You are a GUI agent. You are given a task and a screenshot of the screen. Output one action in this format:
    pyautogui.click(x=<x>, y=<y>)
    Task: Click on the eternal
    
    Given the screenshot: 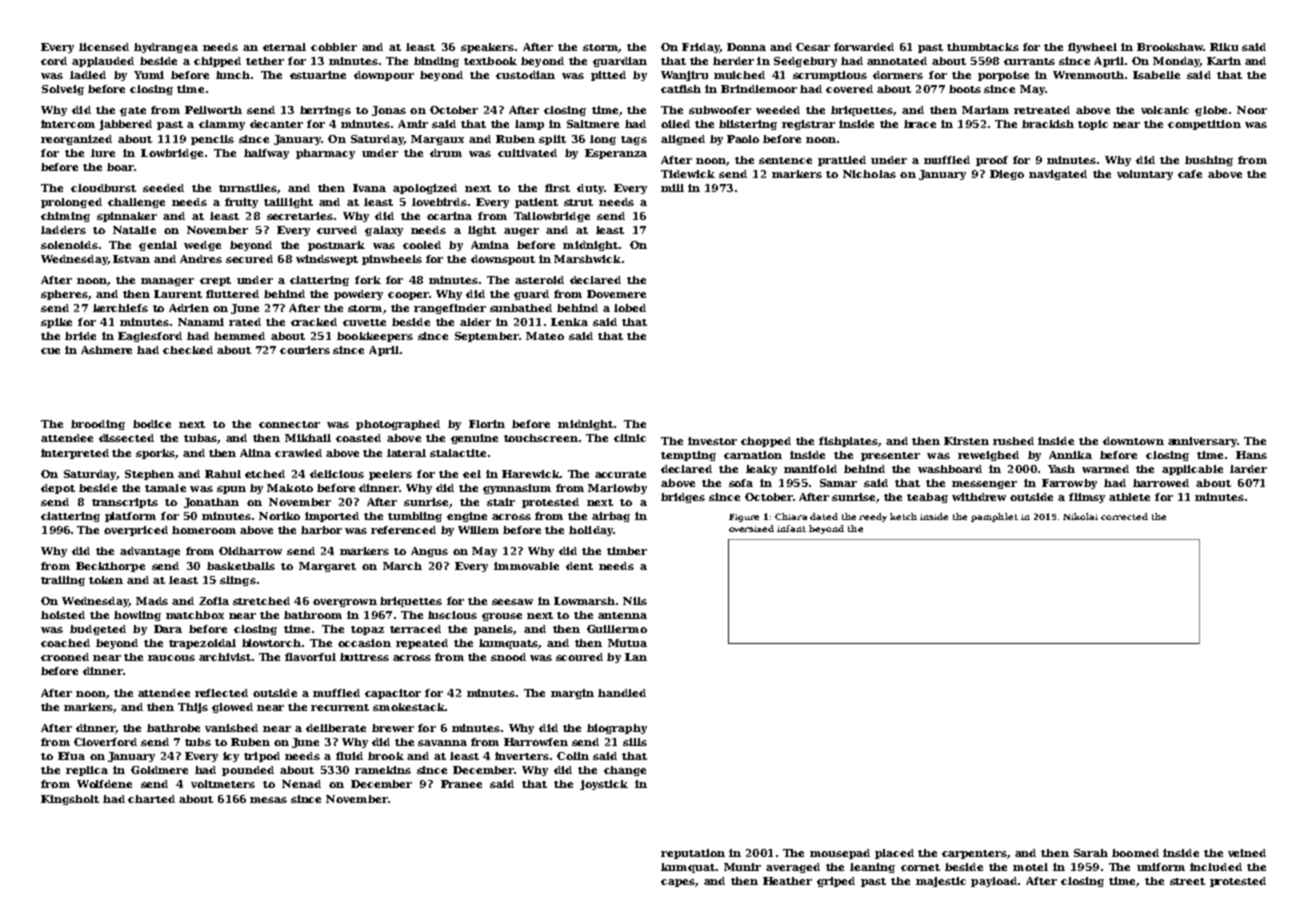 What is the action you would take?
    pyautogui.click(x=284, y=47)
